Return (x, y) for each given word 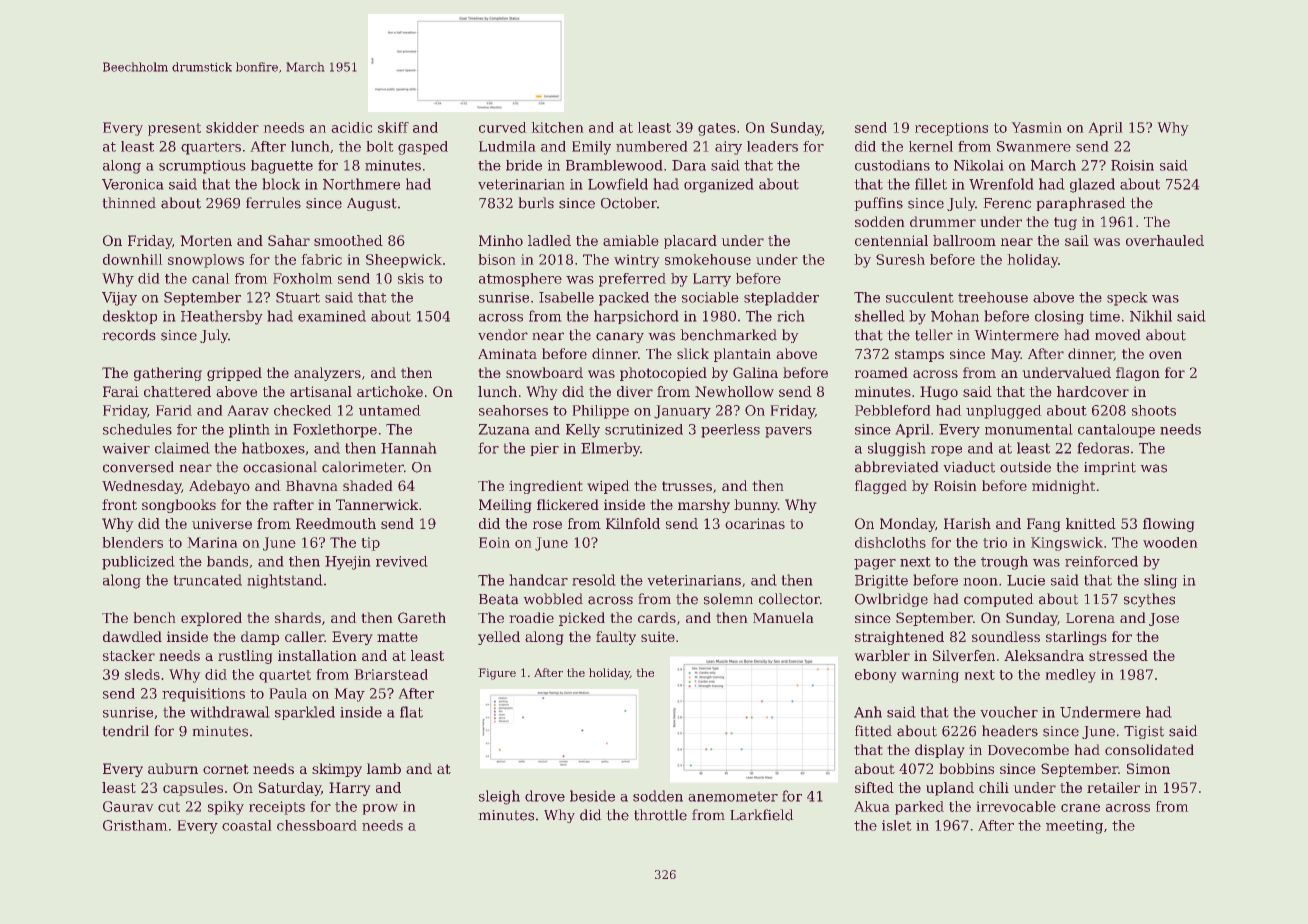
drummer (943, 221)
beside (592, 796)
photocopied (663, 374)
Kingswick (1067, 544)
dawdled (132, 636)
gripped (234, 374)
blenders (133, 542)
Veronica (132, 184)
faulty (616, 638)
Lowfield (618, 184)
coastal (246, 825)
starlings (1076, 638)
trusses (687, 486)
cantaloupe (1116, 431)
